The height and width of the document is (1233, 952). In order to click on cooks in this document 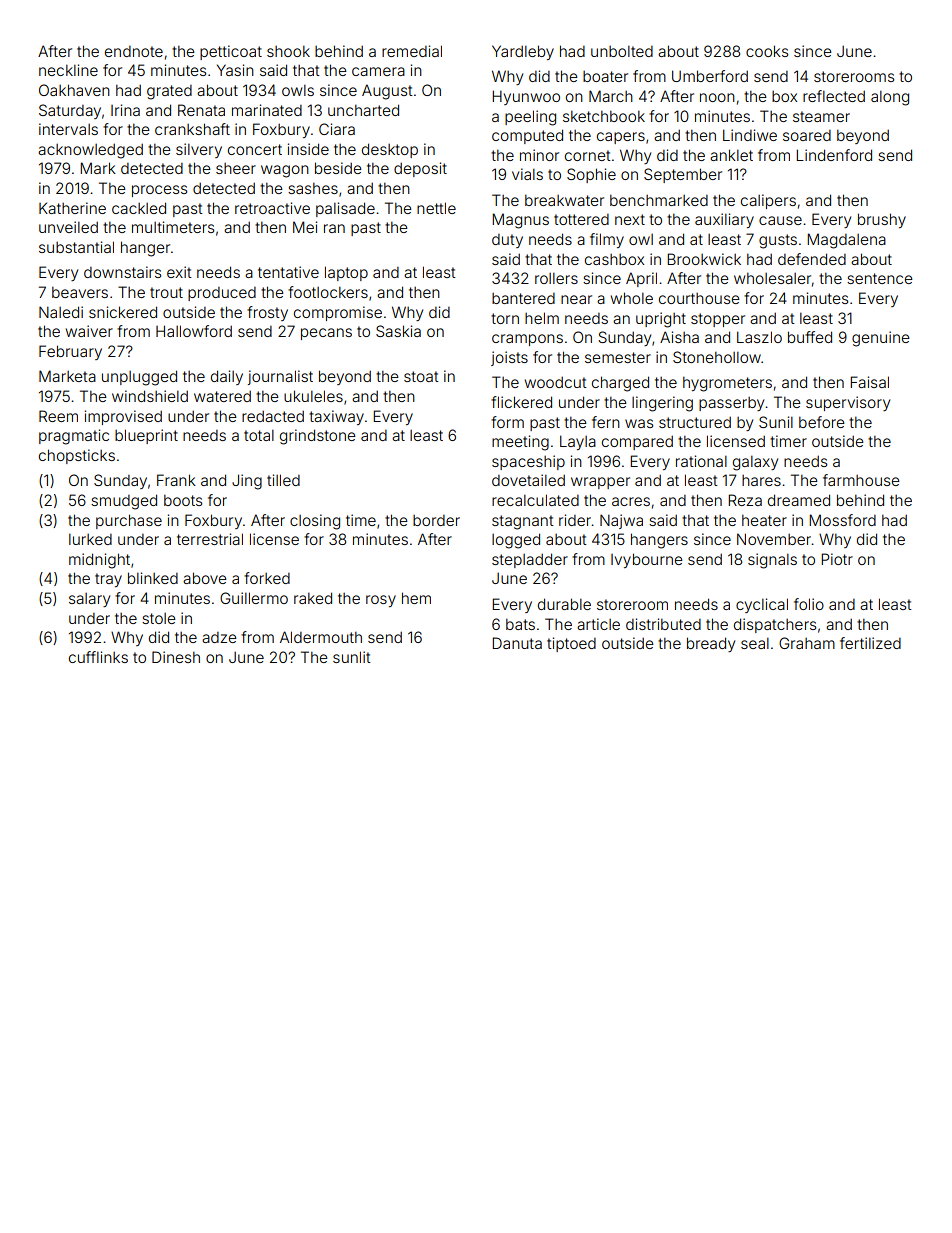, I will do `click(767, 51)`.
